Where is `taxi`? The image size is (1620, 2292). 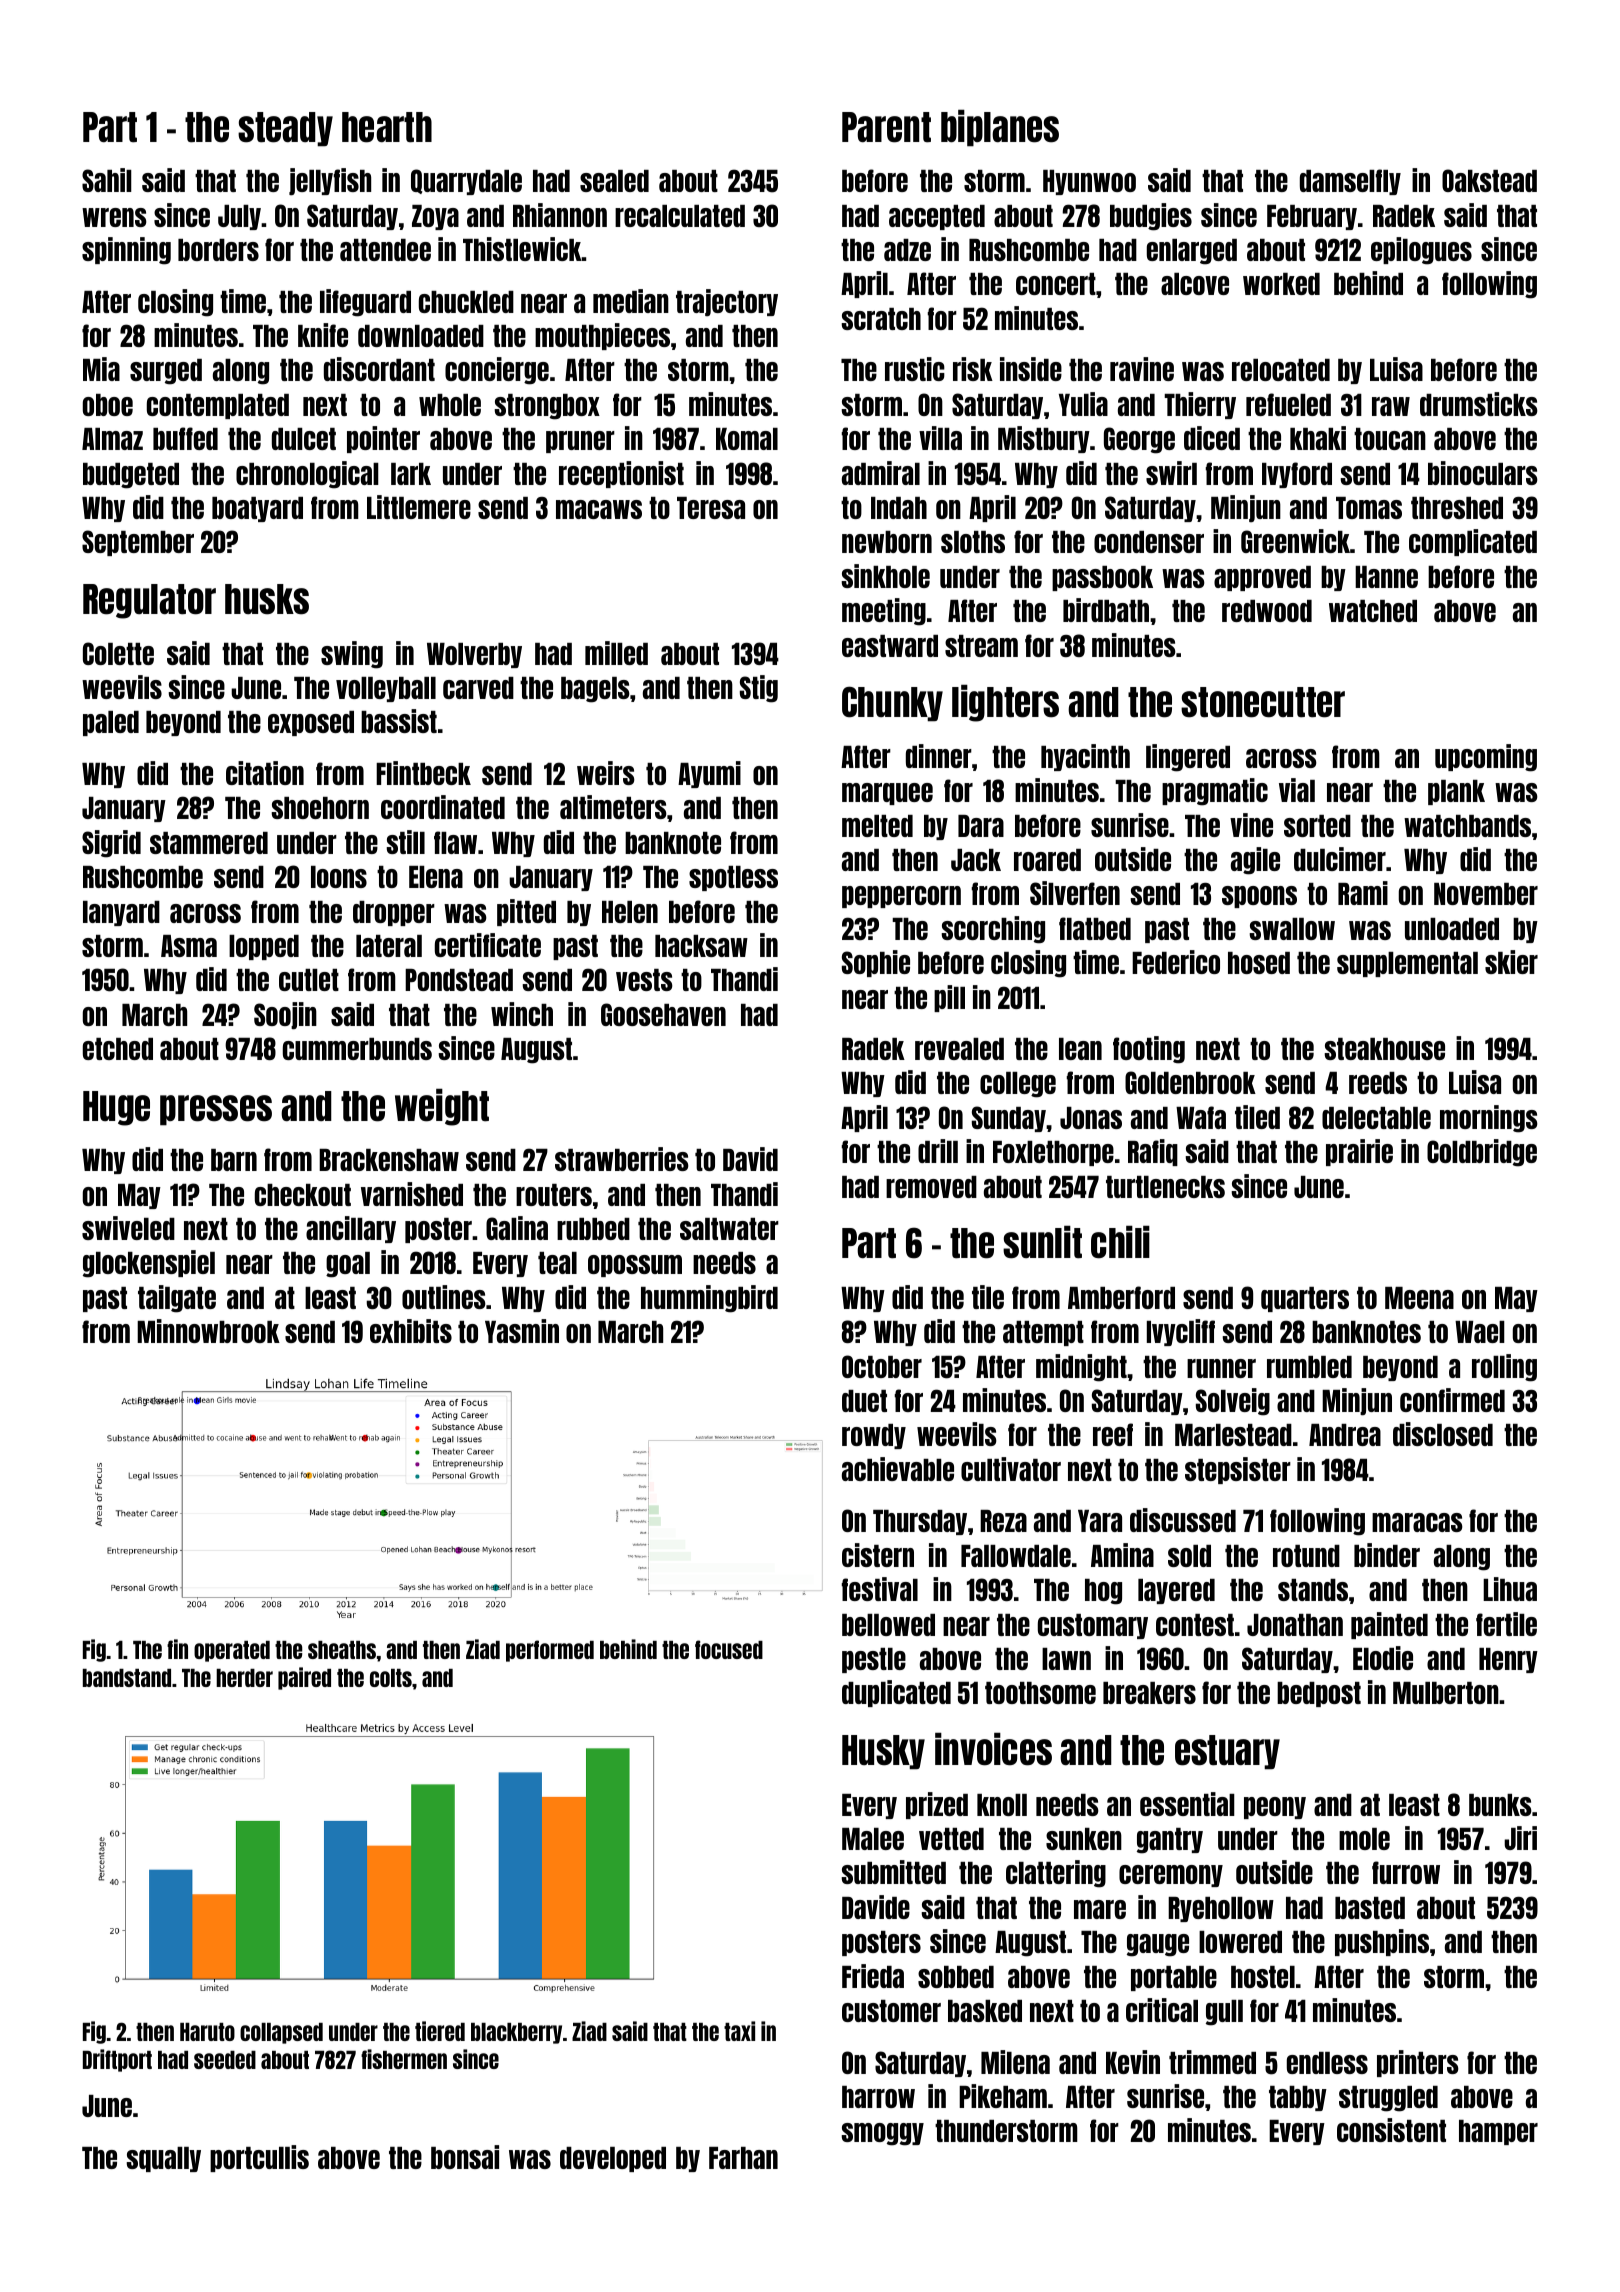 taxi is located at coordinates (739, 2031).
